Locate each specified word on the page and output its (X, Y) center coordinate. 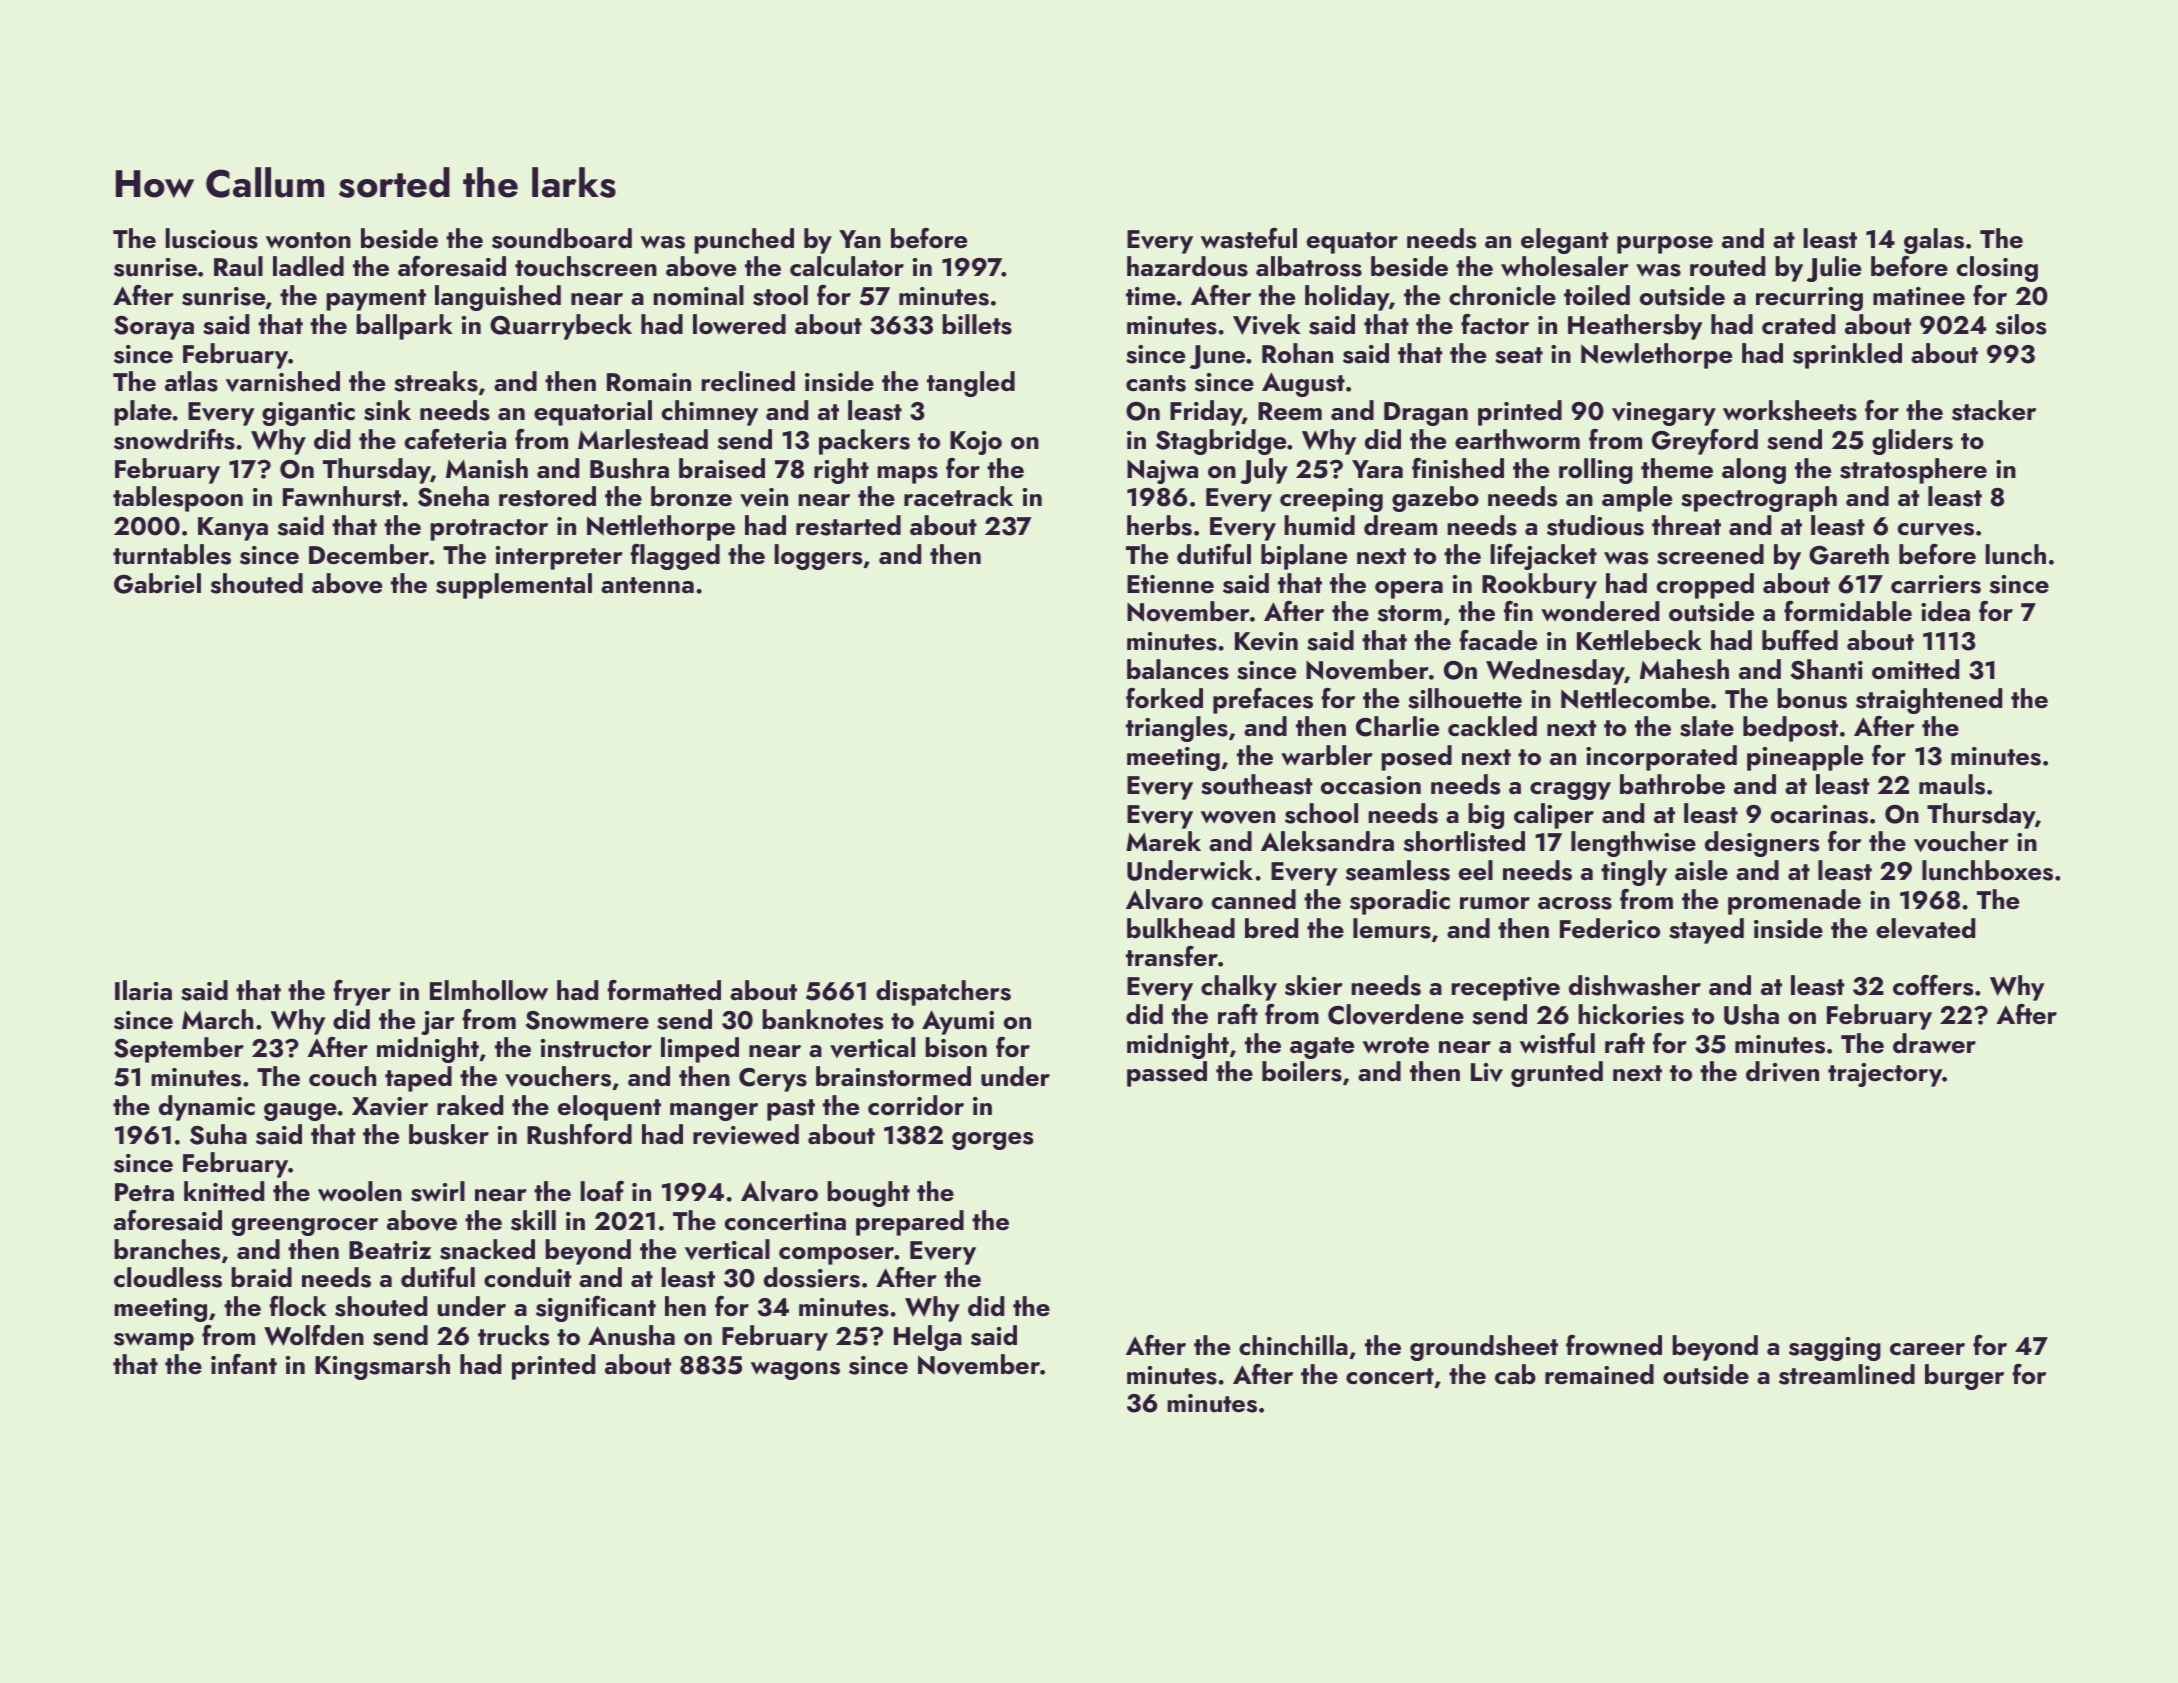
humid (1319, 525)
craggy (1570, 791)
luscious (211, 238)
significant (596, 1309)
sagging (1835, 1349)
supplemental (514, 586)
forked (1164, 698)
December (369, 554)
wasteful (1249, 238)
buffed (1800, 640)
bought (868, 1194)
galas (1934, 241)
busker (449, 1134)
